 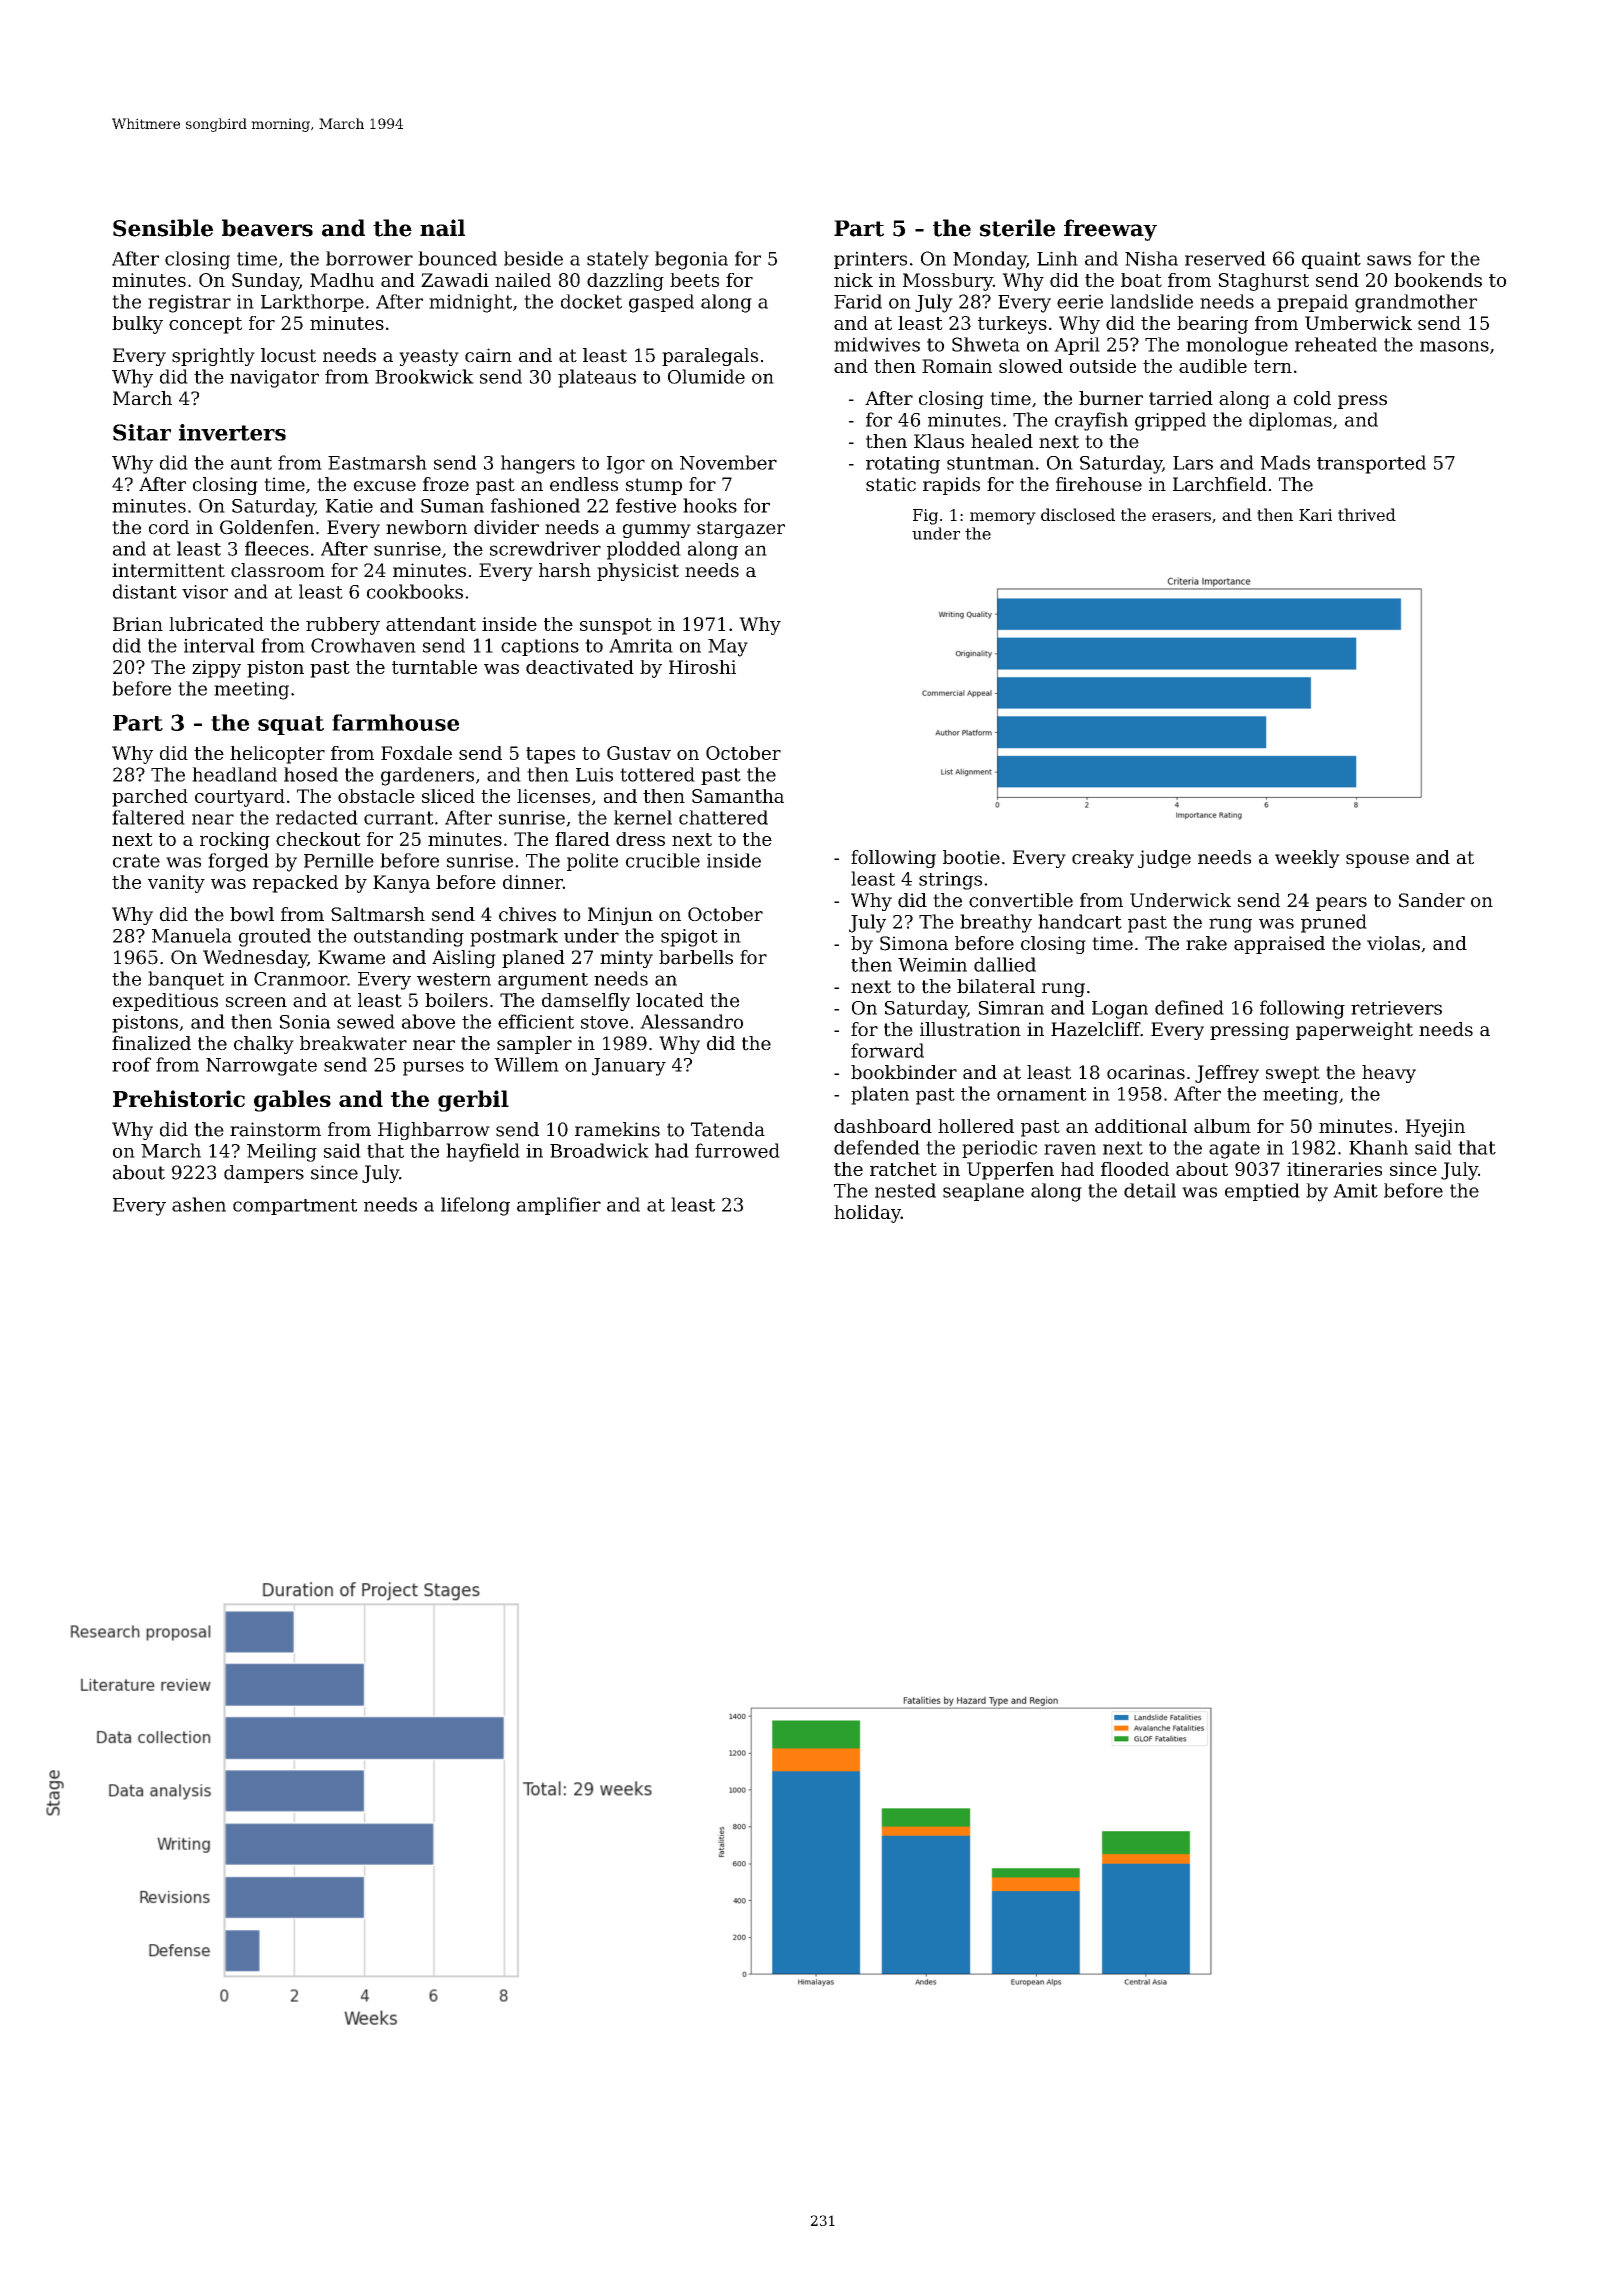 I want to click on Highbarrow, so click(x=434, y=1131).
